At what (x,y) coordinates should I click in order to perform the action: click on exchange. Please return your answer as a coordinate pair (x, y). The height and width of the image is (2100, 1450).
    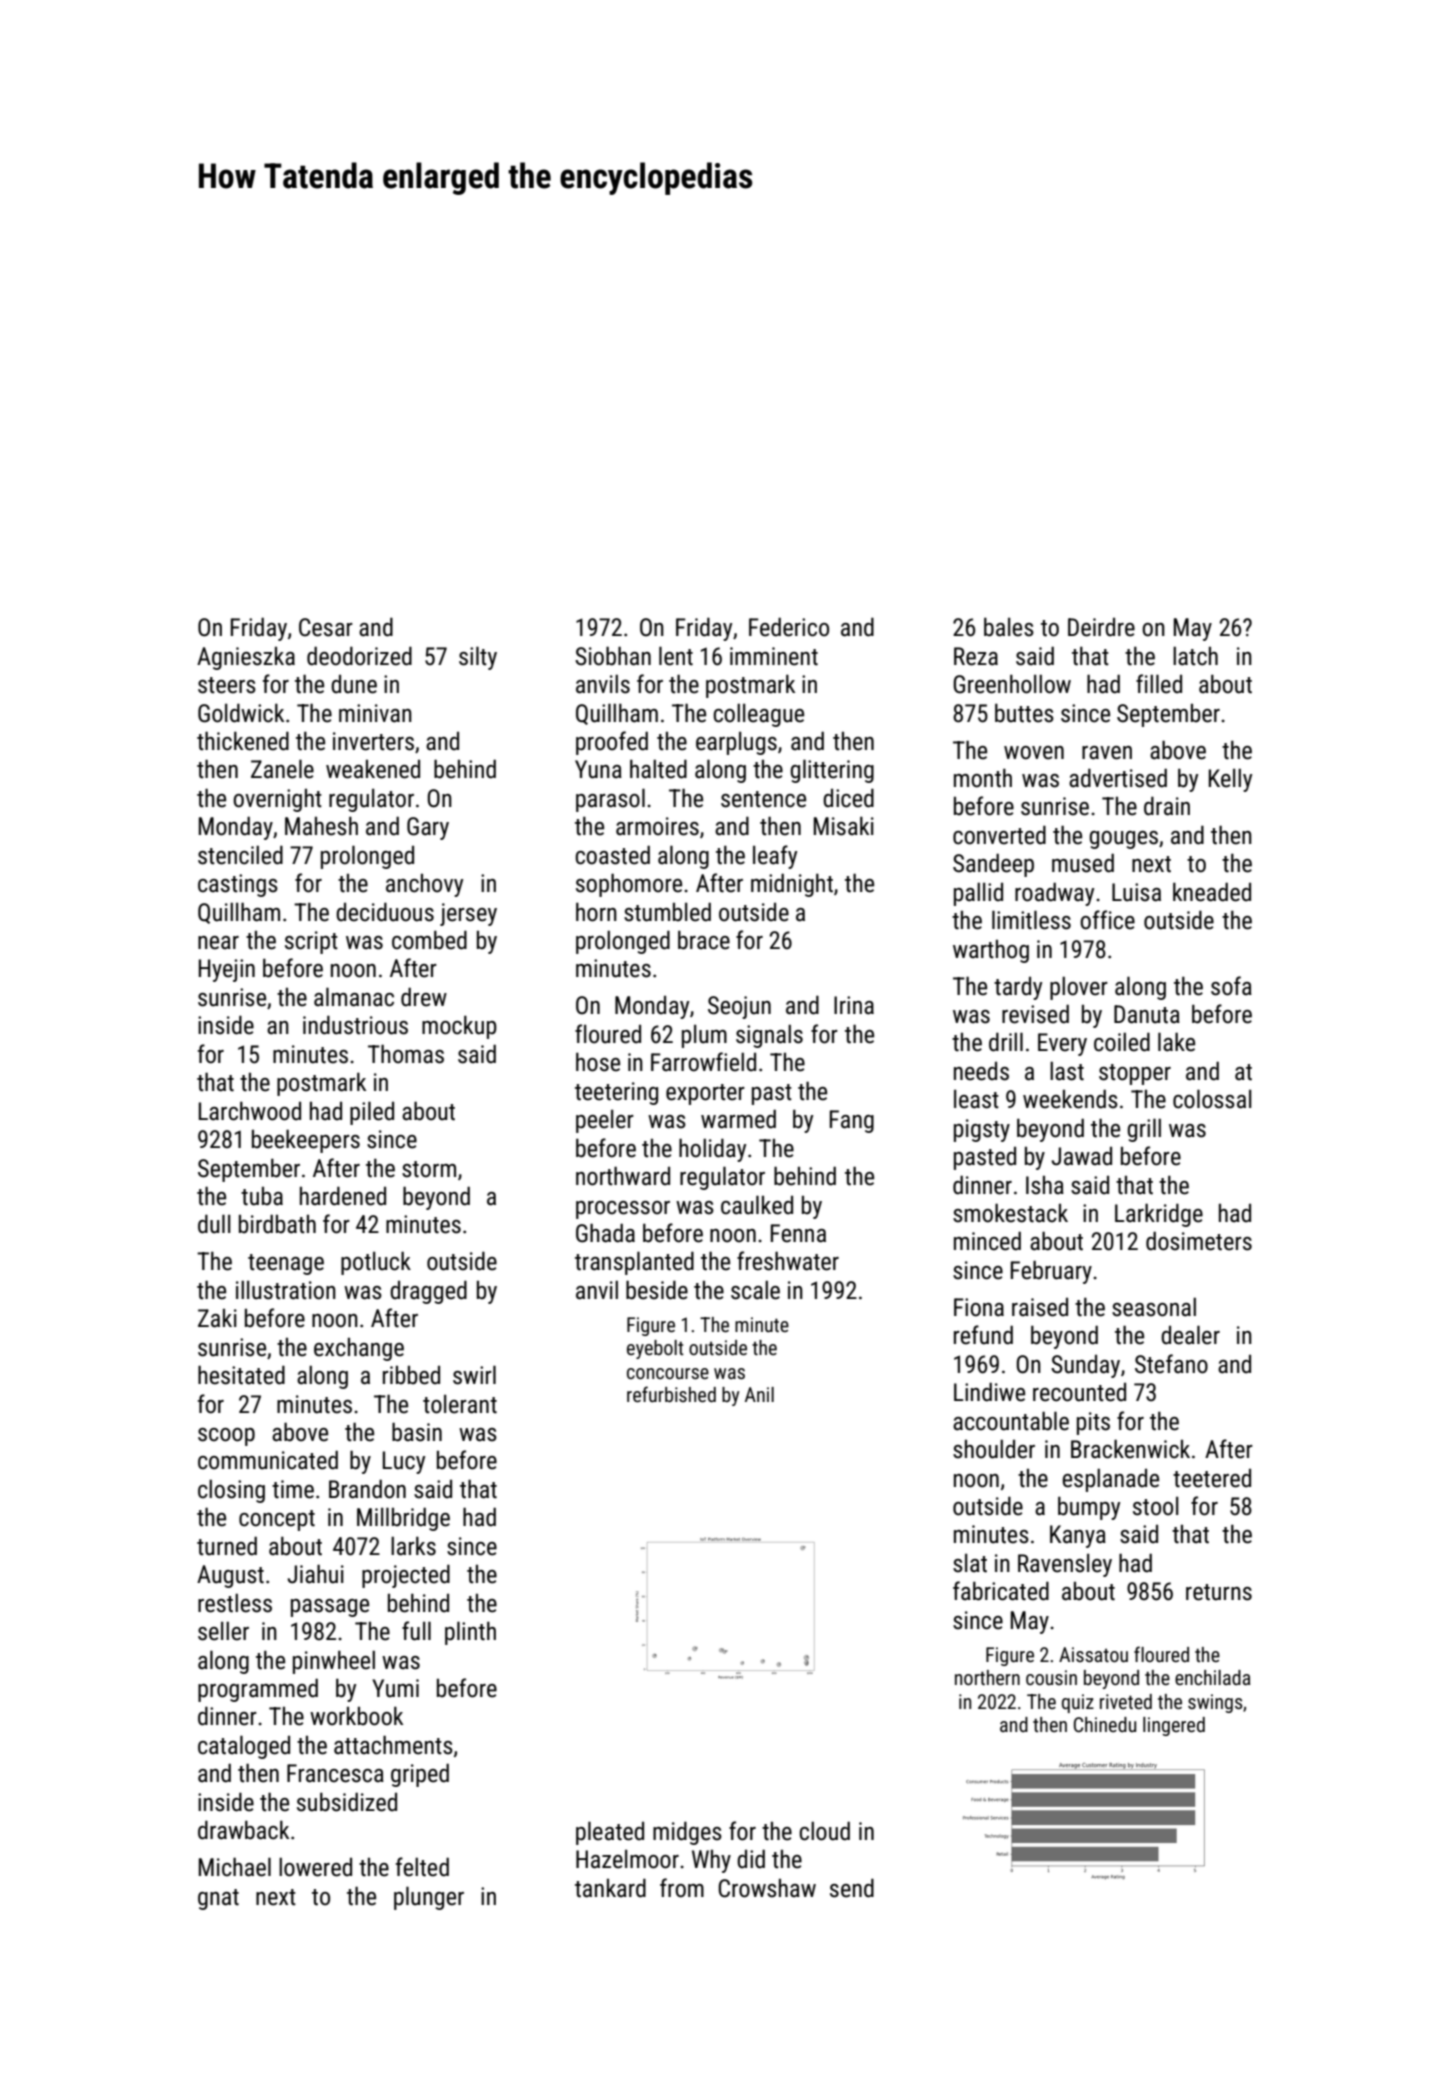
    Looking at the image, I should click on (359, 1349).
